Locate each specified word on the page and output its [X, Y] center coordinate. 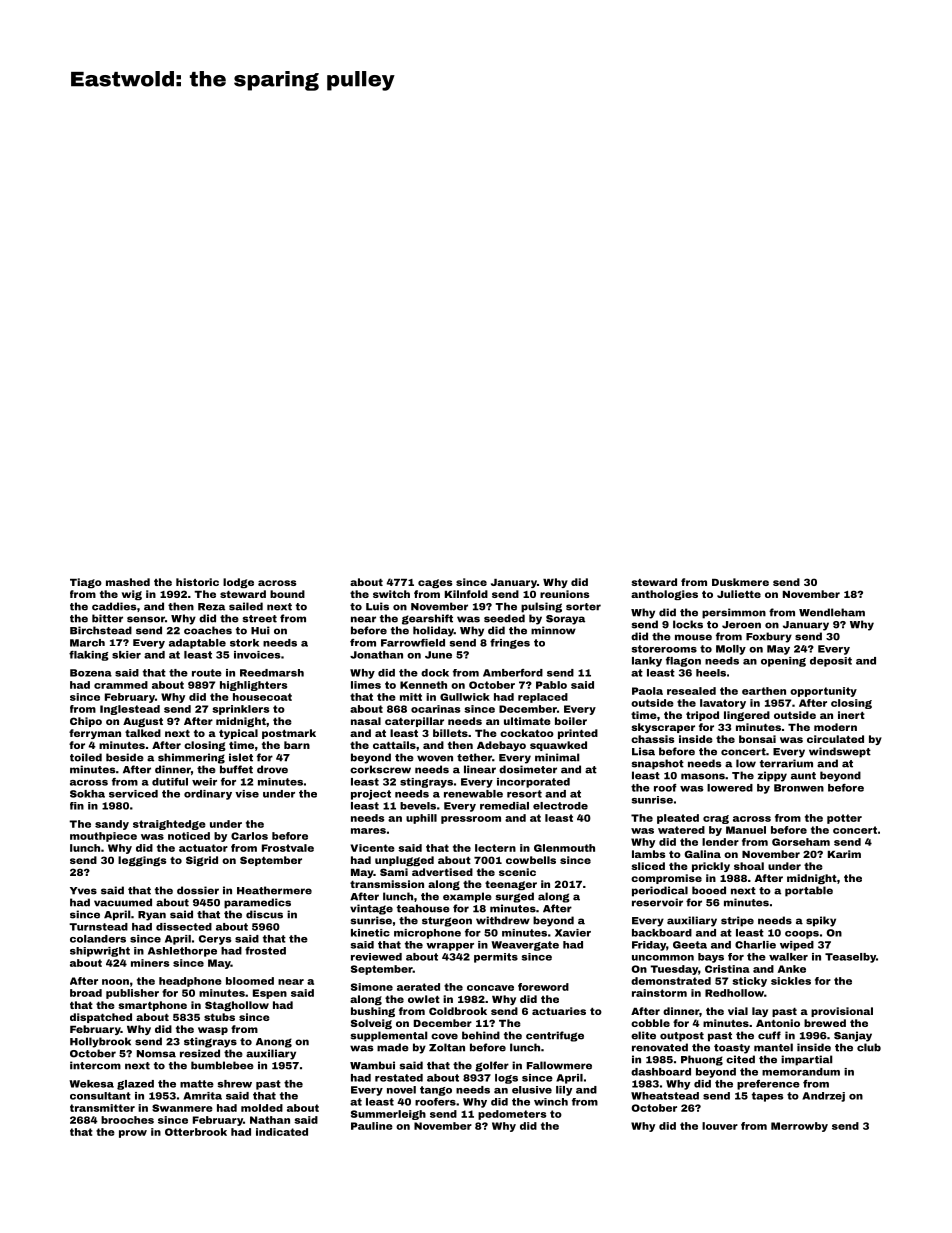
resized [200, 1053]
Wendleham [832, 612]
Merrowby [799, 1127]
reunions [564, 594]
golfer [492, 1066]
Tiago [86, 583]
